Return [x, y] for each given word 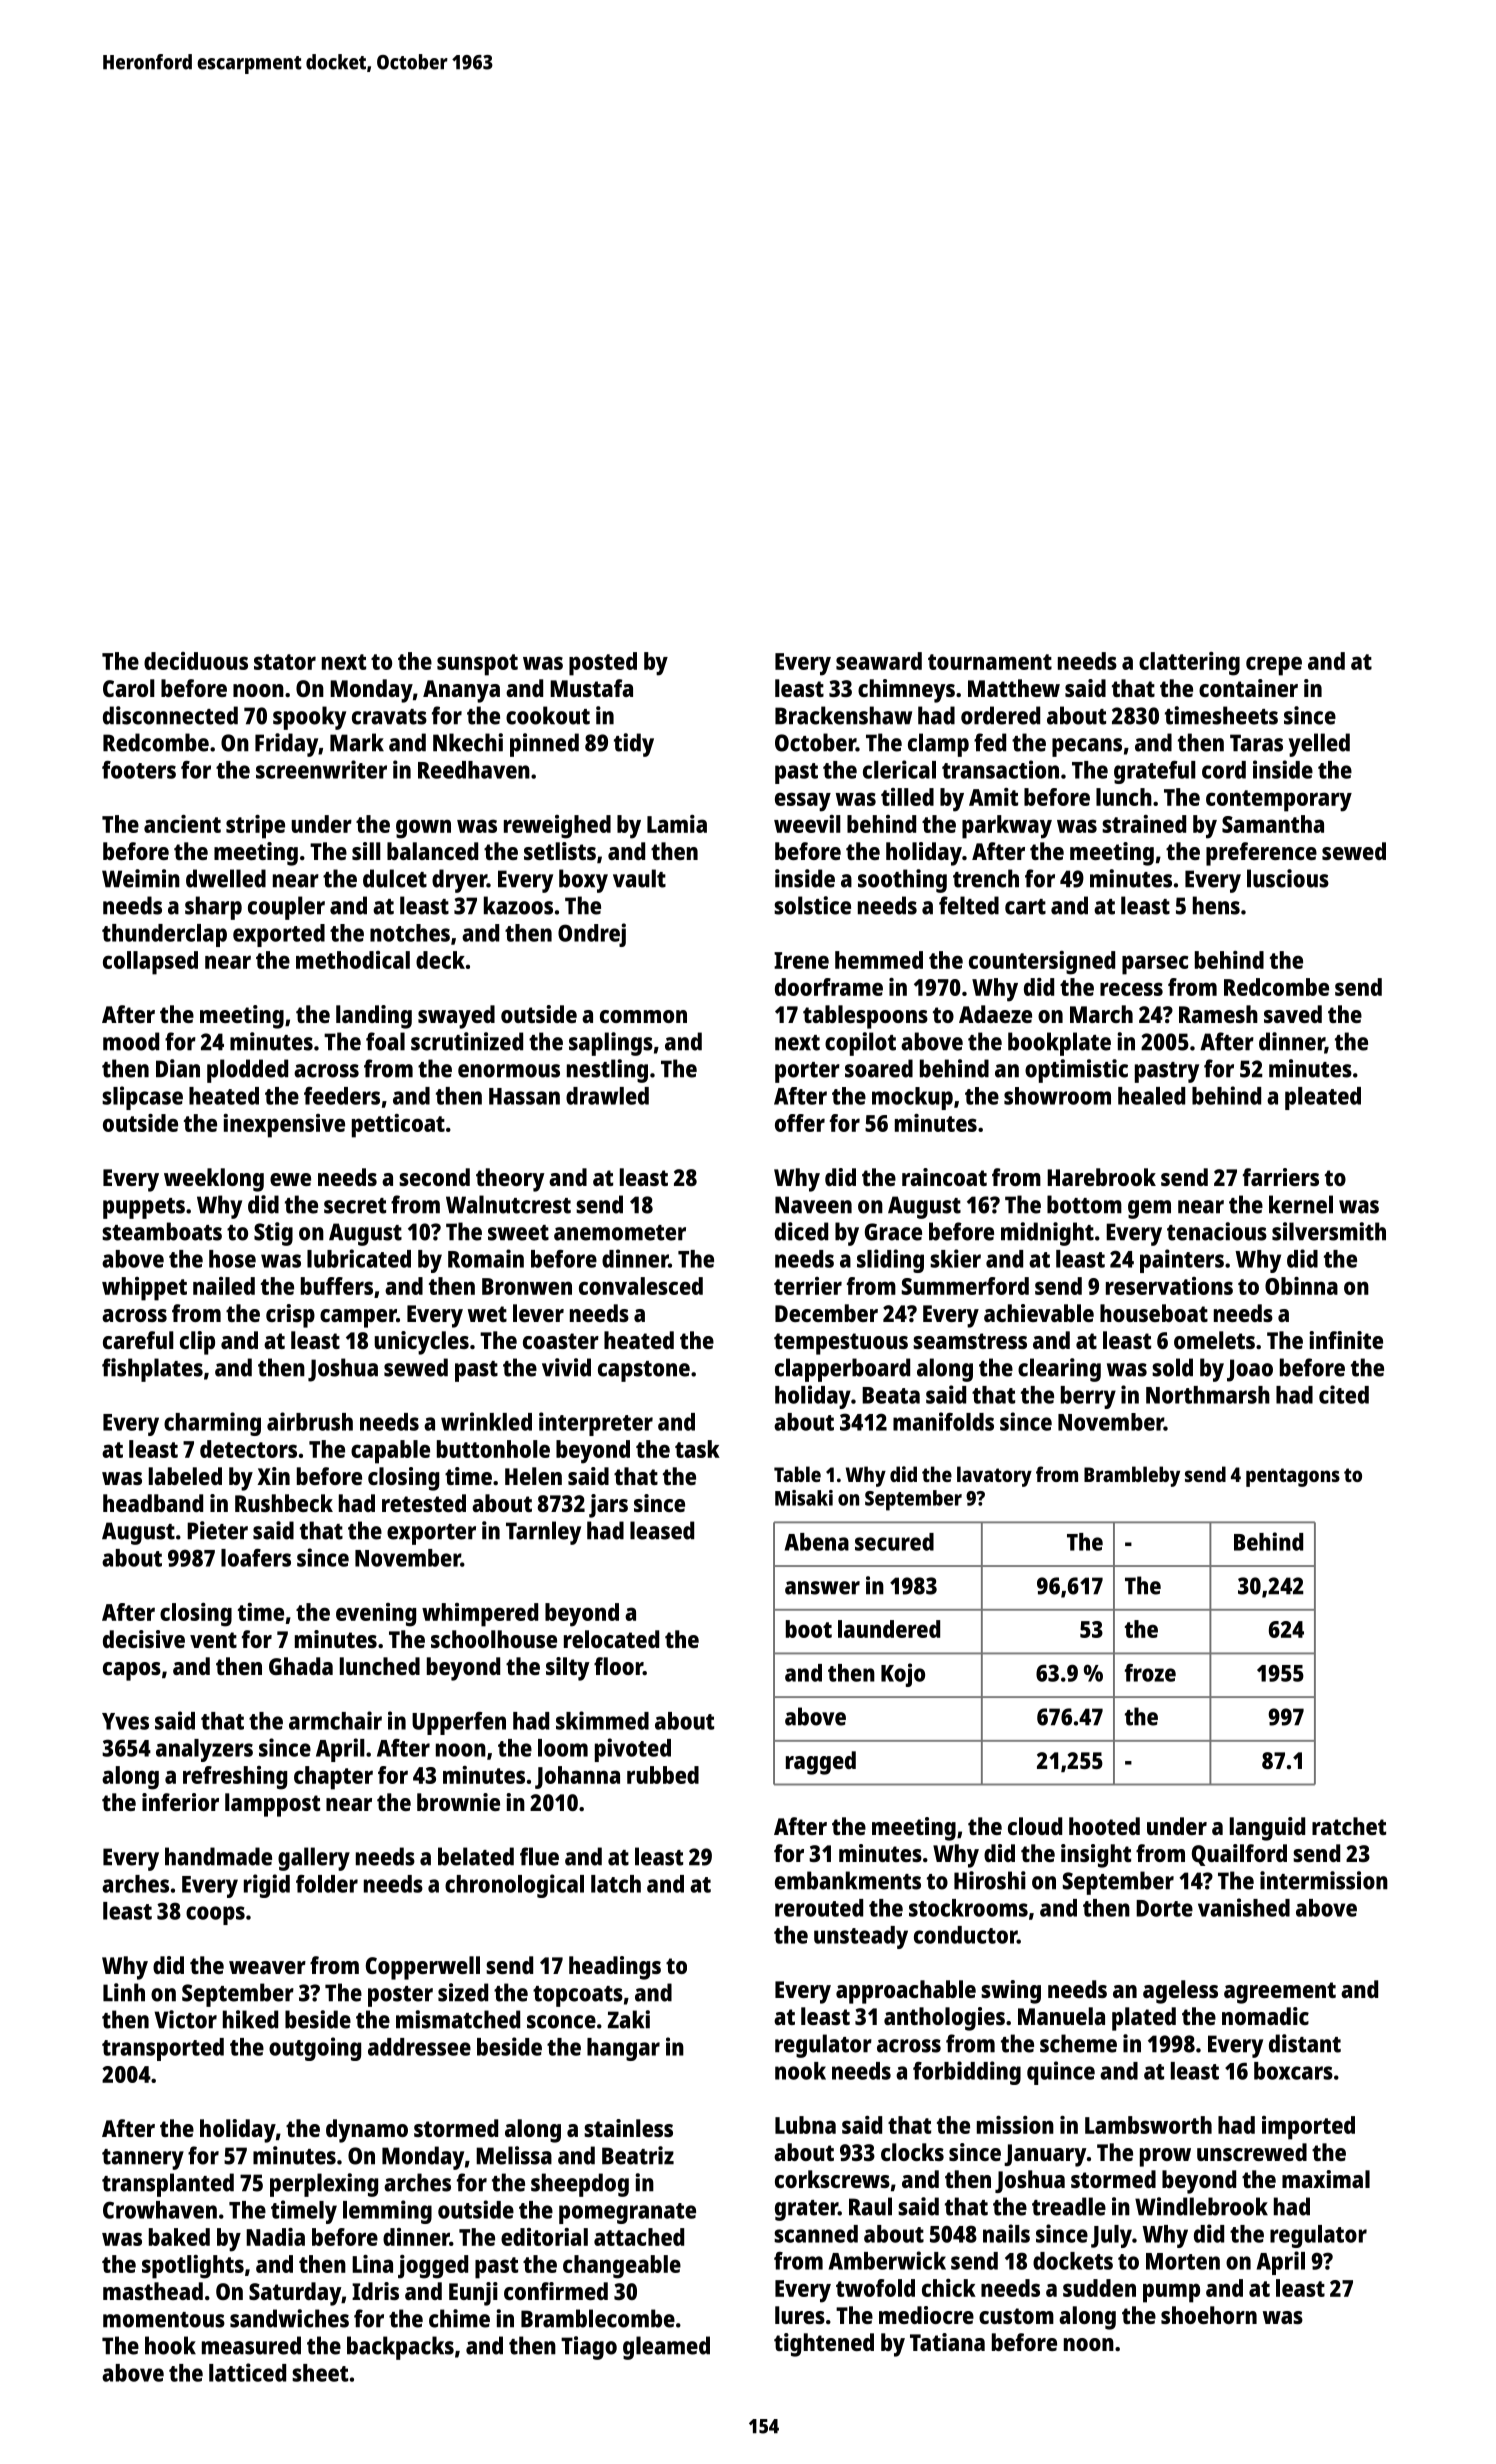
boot [809, 1629]
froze [1150, 1673]
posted [603, 664]
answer [822, 1588]
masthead [153, 2291]
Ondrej [592, 935]
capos [132, 1671]
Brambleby [1132, 1476]
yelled [1319, 745]
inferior [180, 1802]
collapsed [150, 963]
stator [285, 662]
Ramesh [1218, 1014]
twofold [875, 2288]
